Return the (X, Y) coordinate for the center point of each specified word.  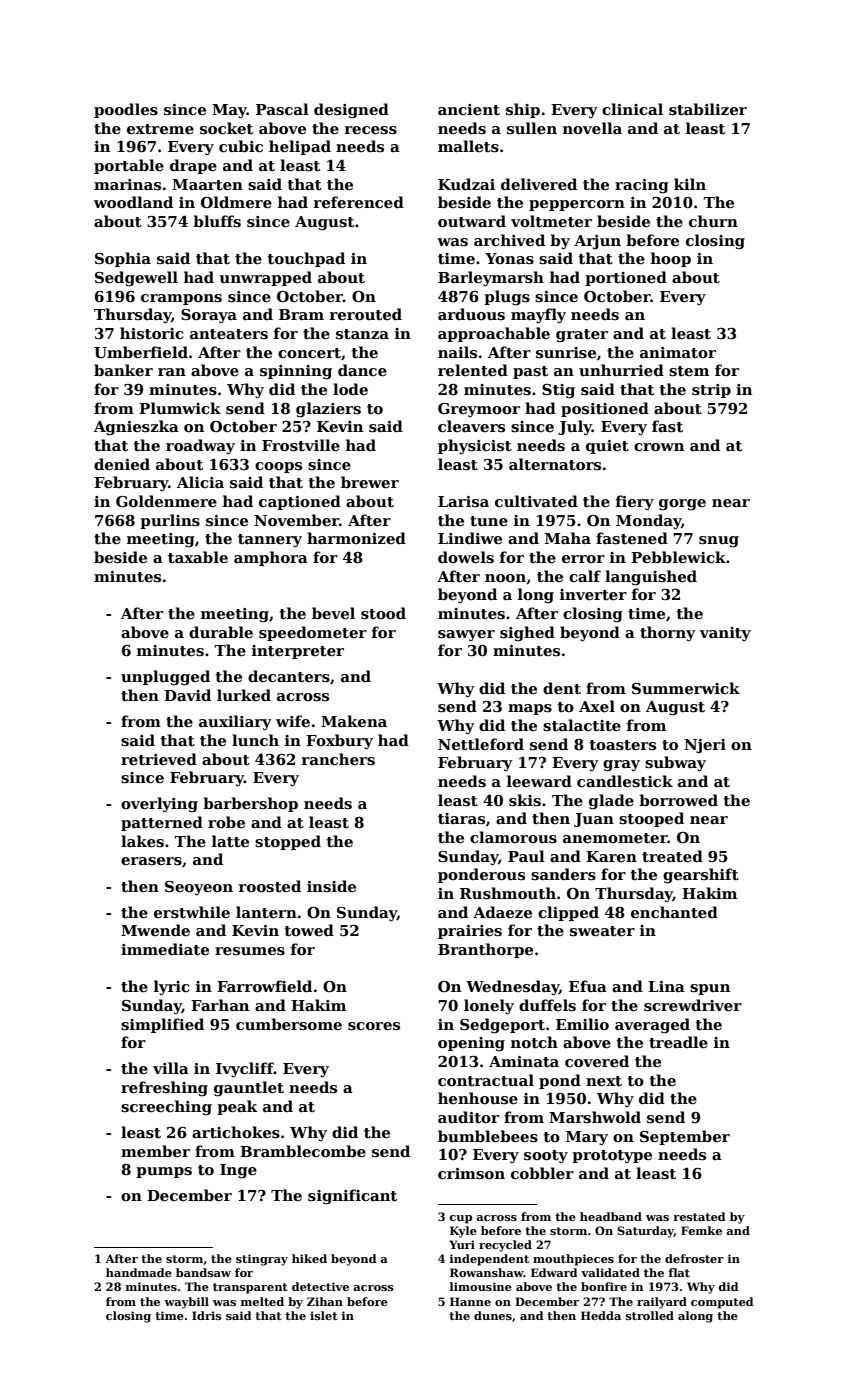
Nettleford (481, 744)
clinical (632, 109)
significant (352, 1197)
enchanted (674, 912)
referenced (359, 202)
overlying (159, 805)
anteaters (229, 334)
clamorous (513, 837)
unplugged (165, 678)
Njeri (705, 746)
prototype (612, 1157)
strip (711, 391)
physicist (475, 447)
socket (226, 128)
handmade (139, 1272)
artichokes (236, 1132)
